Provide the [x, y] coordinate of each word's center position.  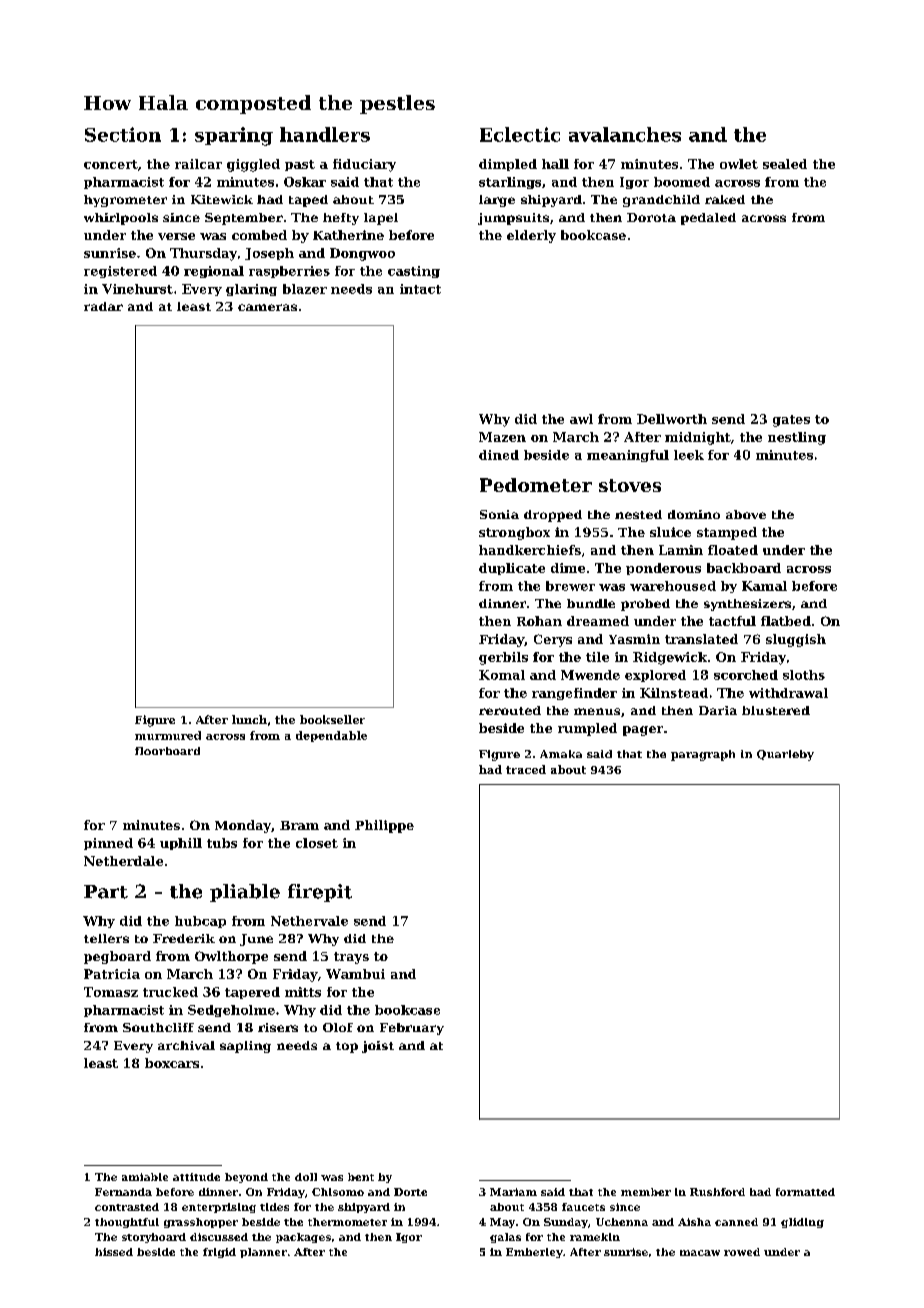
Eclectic [520, 134]
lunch [249, 719]
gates [791, 421]
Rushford [717, 1192]
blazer [305, 289]
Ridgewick [670, 658]
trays [351, 958]
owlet [739, 164]
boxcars [172, 1063]
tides [274, 1207]
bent [361, 1177]
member [646, 1192]
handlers [325, 134]
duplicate [512, 569]
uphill [181, 844]
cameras [267, 307]
